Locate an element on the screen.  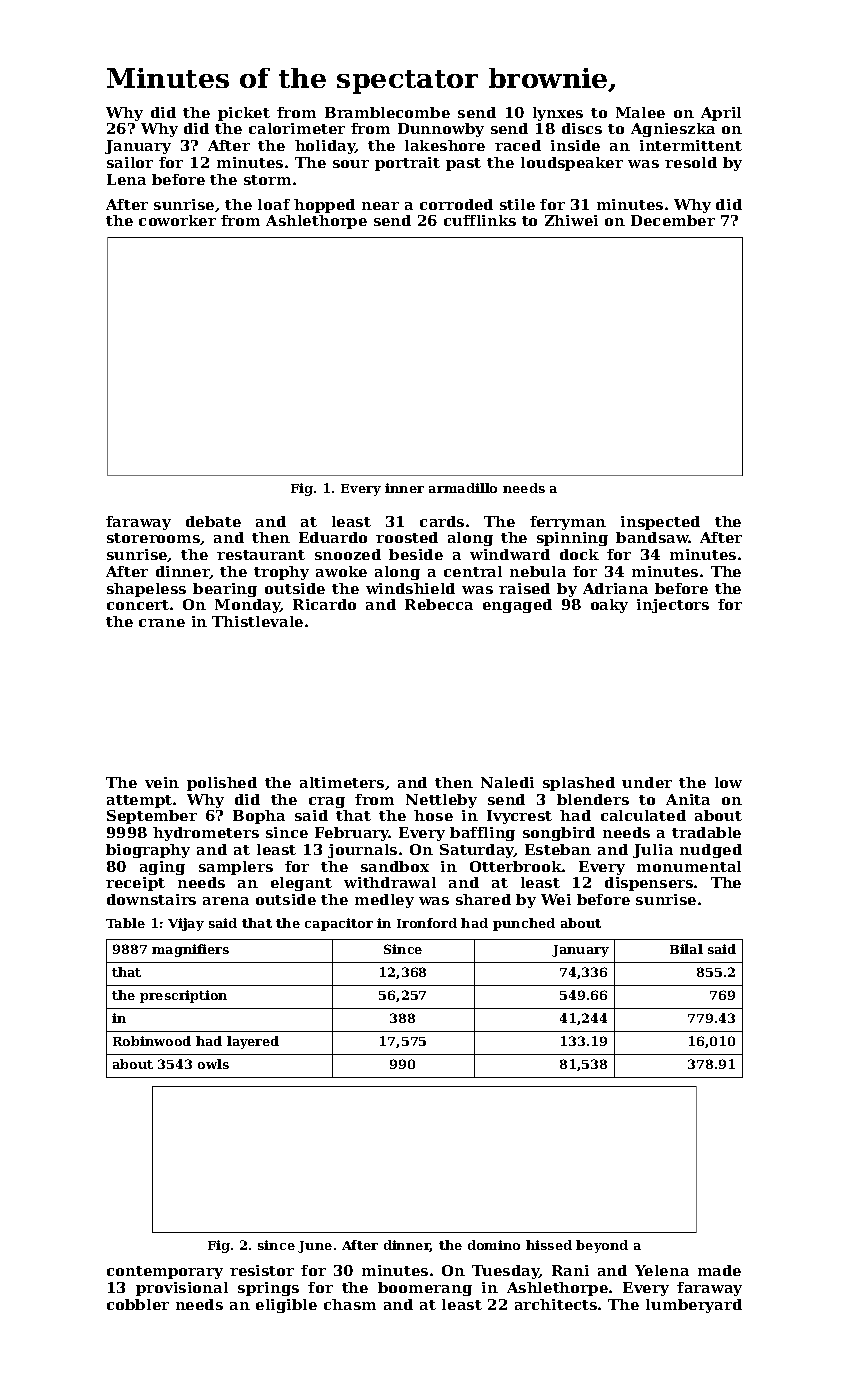
coworker is located at coordinates (177, 220).
